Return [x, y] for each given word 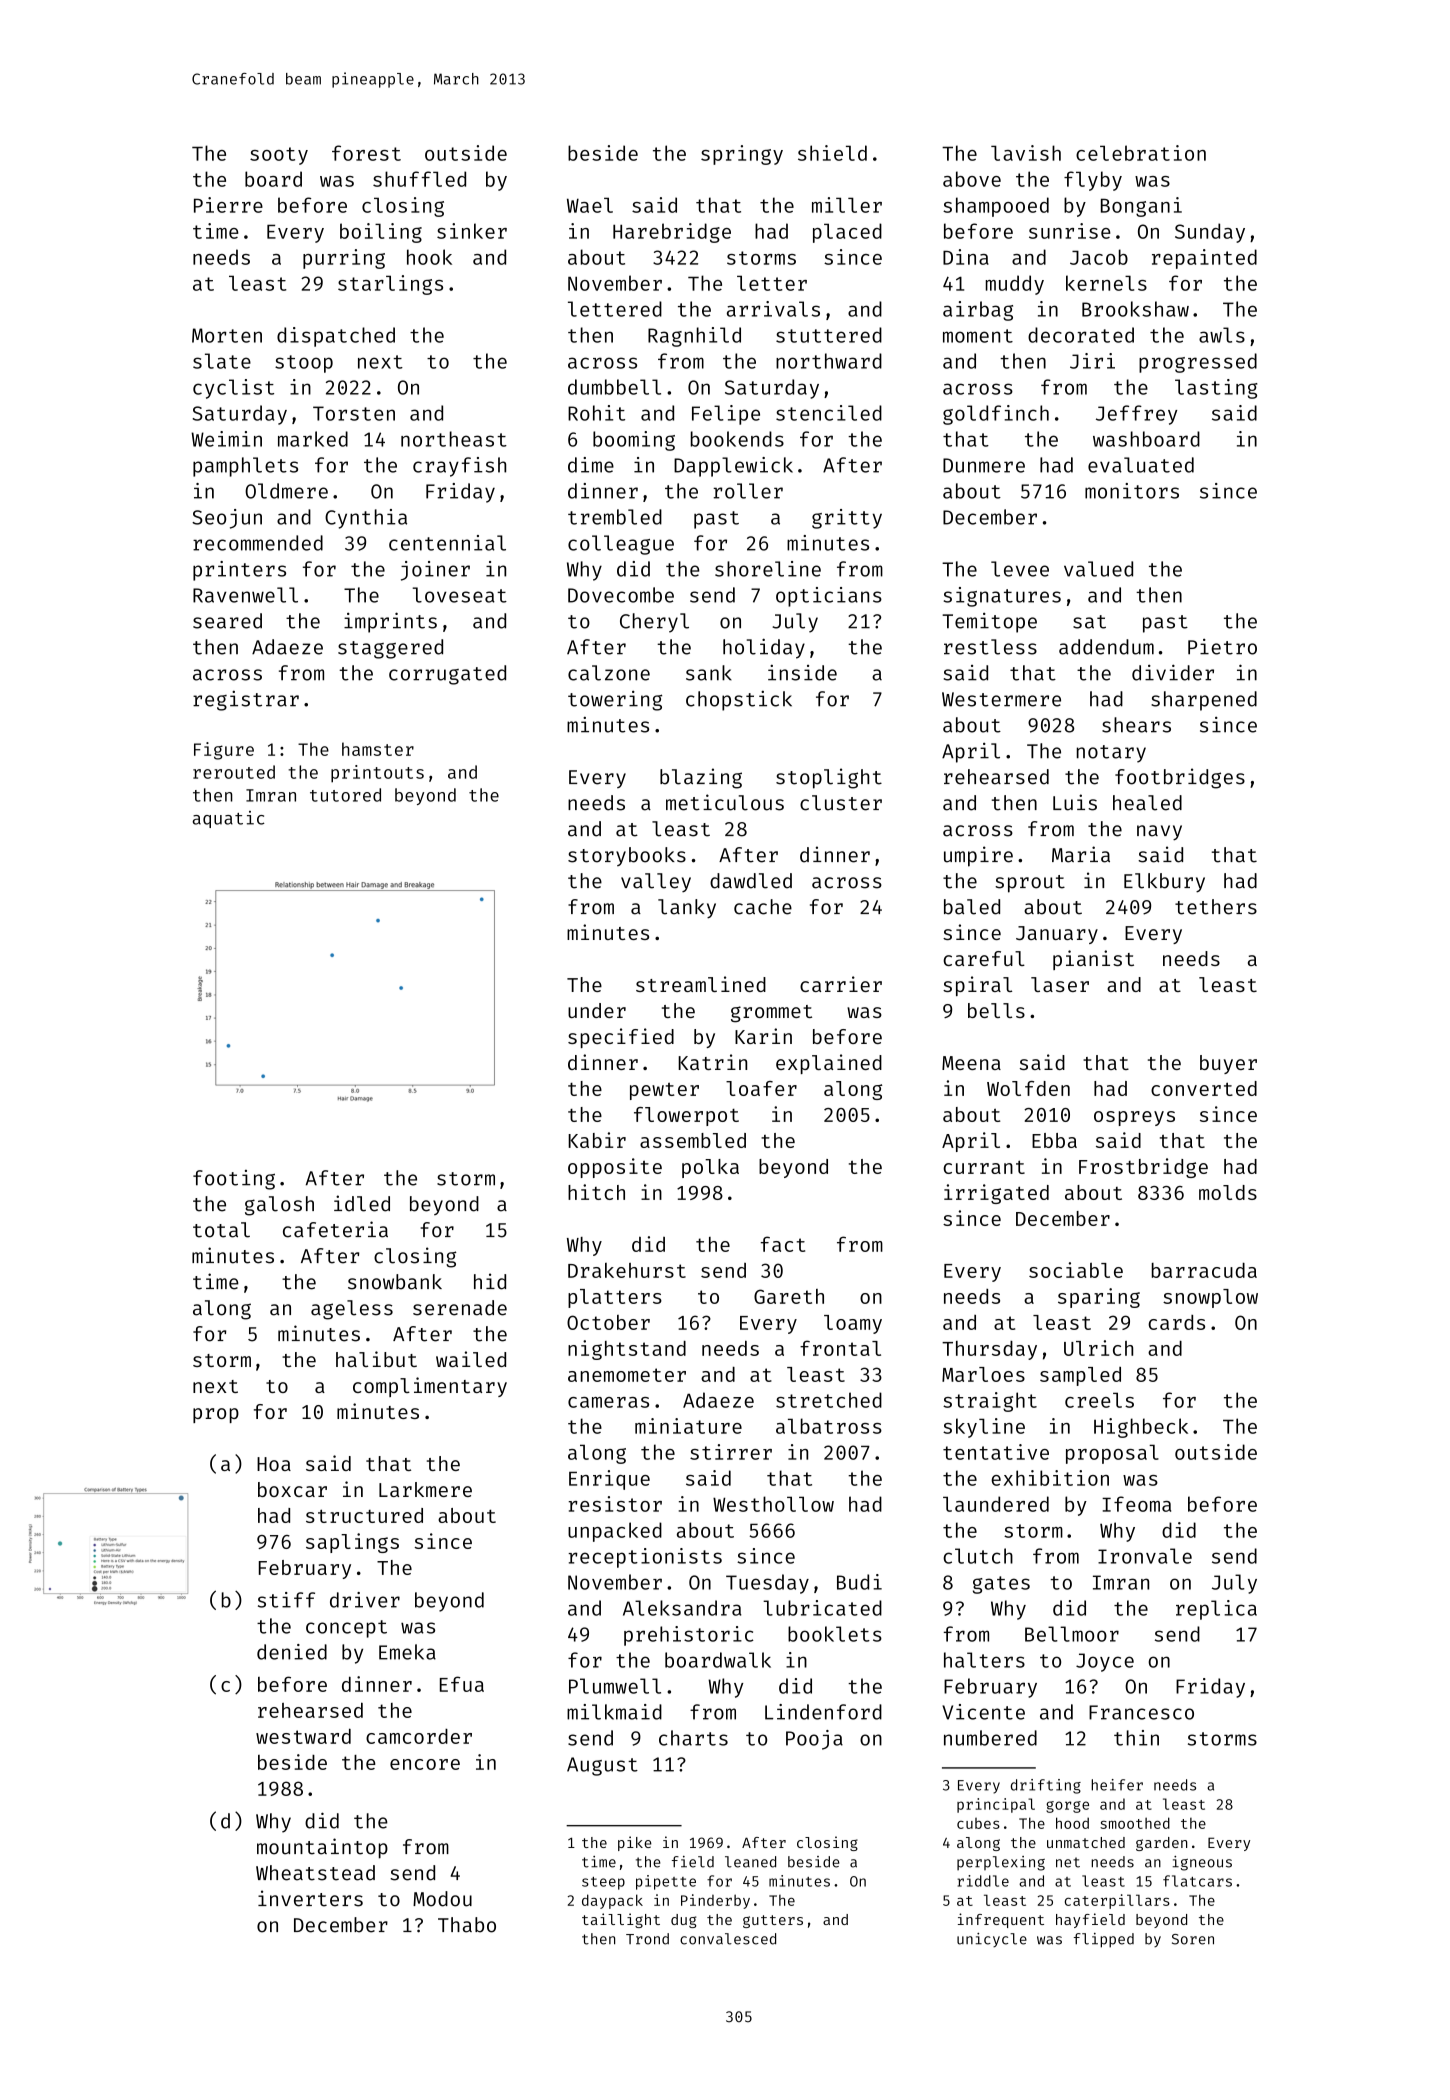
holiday [764, 648]
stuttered [829, 335]
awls [1222, 335]
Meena [971, 1063]
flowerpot [686, 1116]
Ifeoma [1136, 1504]
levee [1020, 569]
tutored [345, 795]
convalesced [728, 1939]
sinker [472, 231]
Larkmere [425, 1489]
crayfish [459, 467]
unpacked [615, 1532]
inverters [310, 1898]
